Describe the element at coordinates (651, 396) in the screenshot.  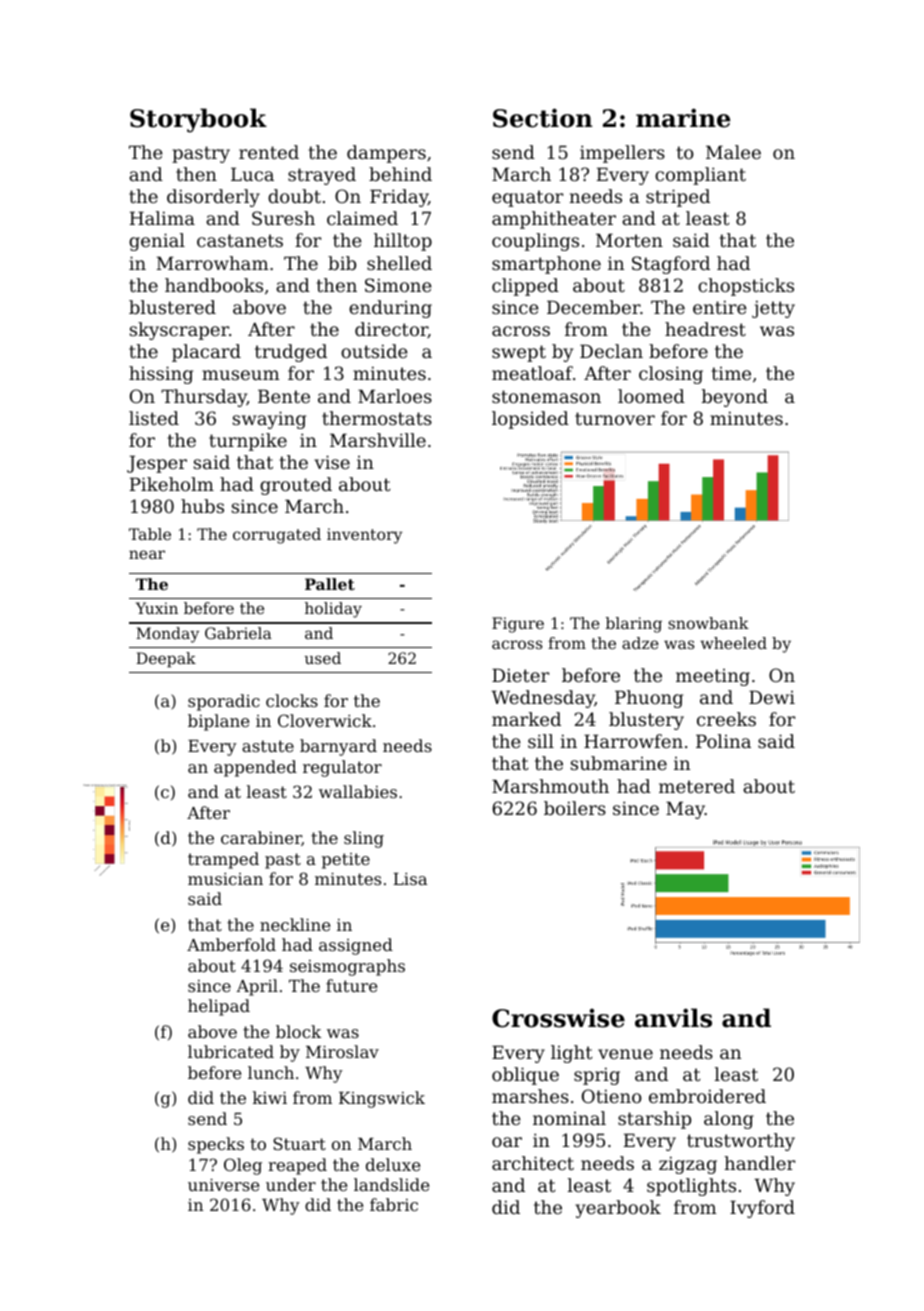
I see `loomed` at that location.
